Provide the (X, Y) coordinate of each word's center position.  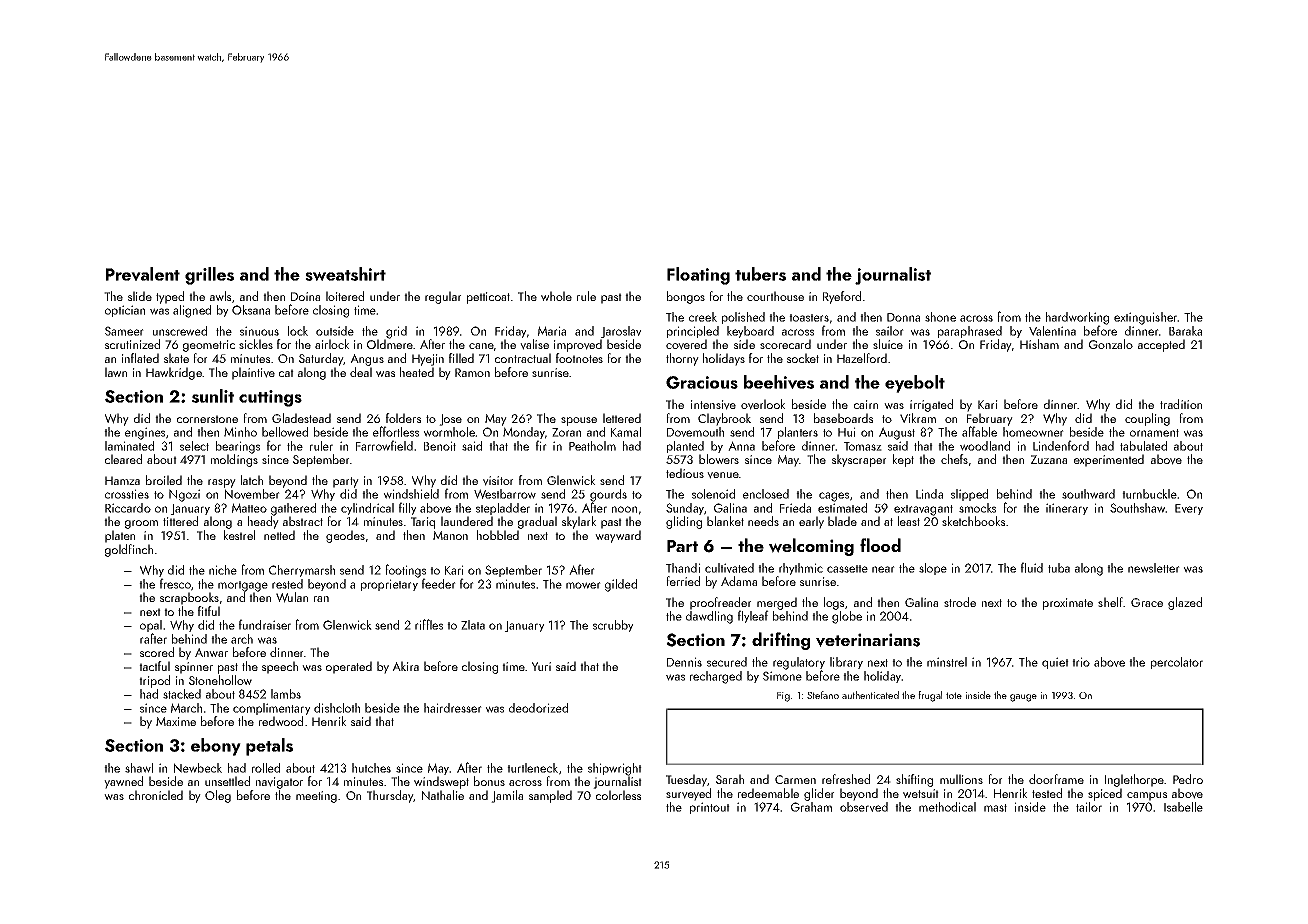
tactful (154, 666)
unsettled (227, 781)
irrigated (931, 405)
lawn (116, 372)
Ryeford (842, 297)
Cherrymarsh (302, 571)
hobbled (498, 535)
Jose (450, 420)
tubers (760, 274)
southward (1088, 494)
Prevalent (143, 274)
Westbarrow (505, 494)
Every (1189, 509)
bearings (238, 447)
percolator (1177, 663)
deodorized (538, 708)
